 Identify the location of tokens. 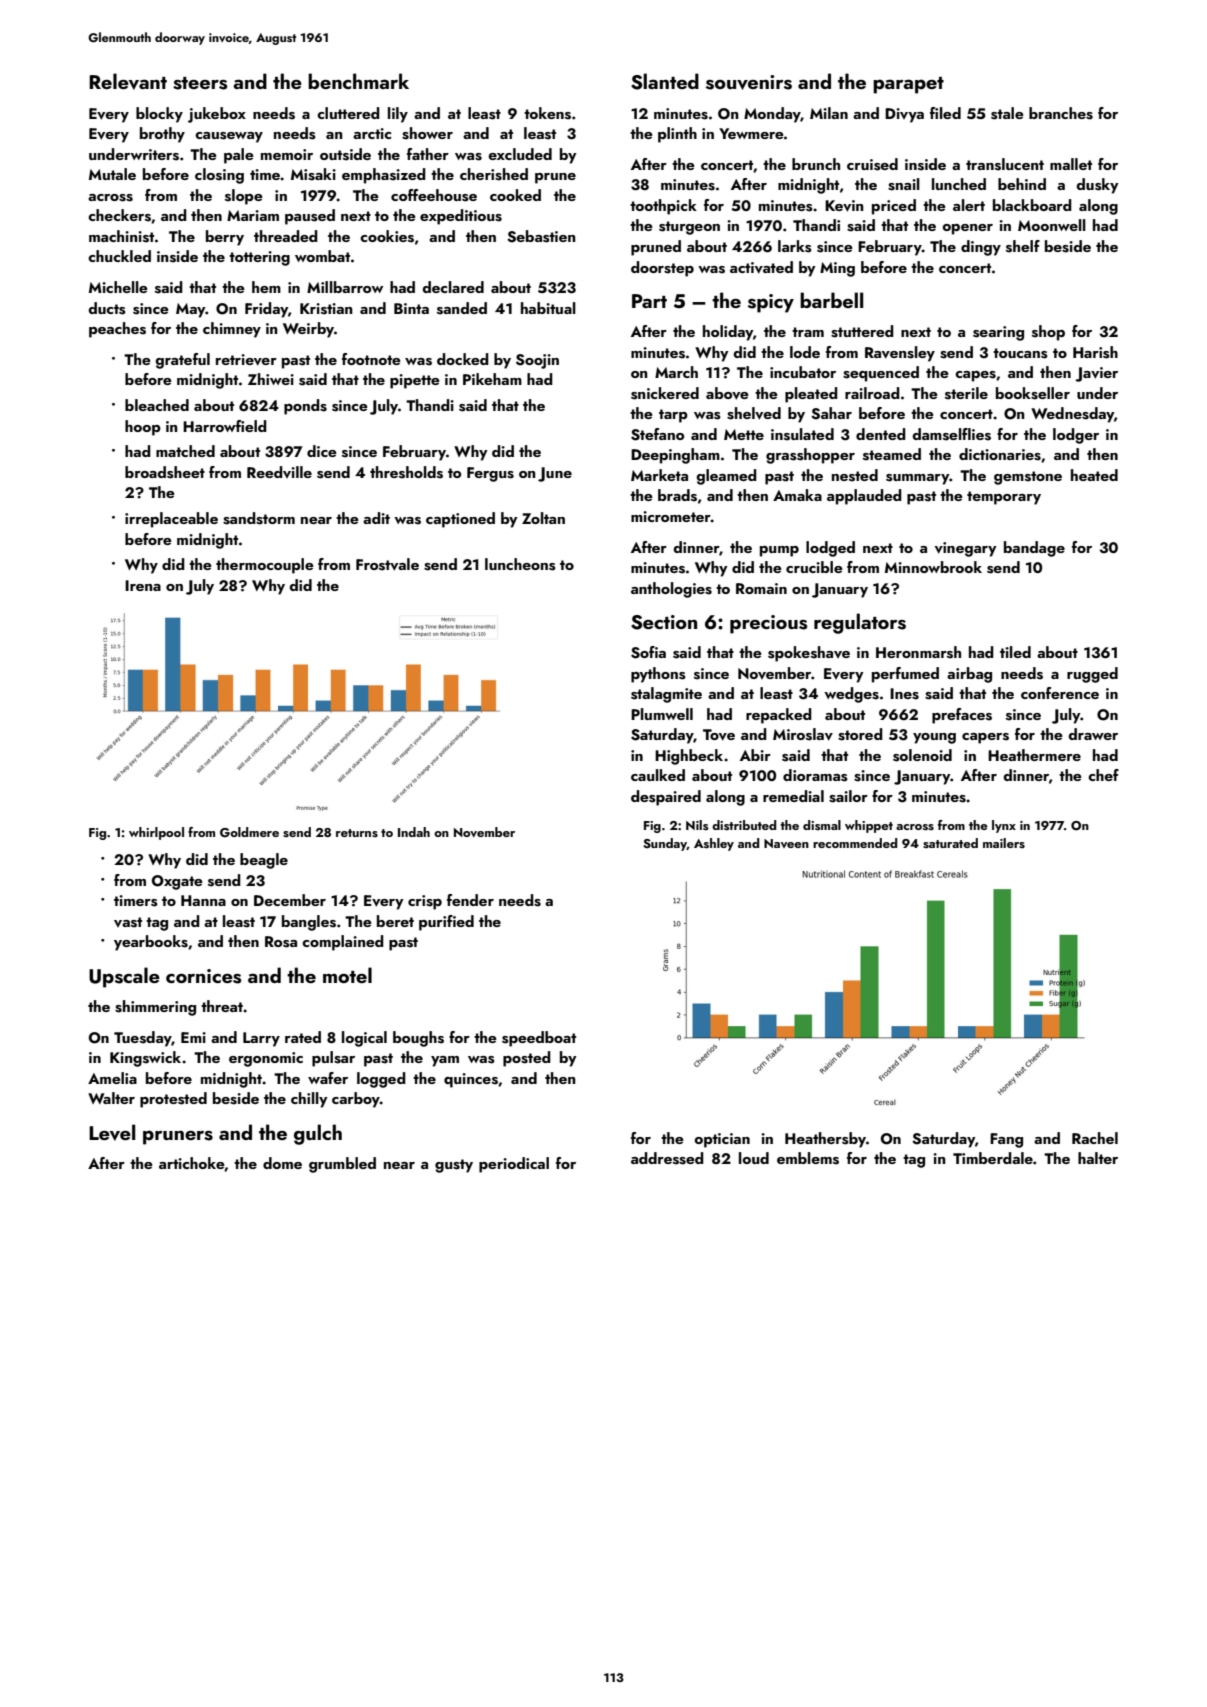
(547, 113).
